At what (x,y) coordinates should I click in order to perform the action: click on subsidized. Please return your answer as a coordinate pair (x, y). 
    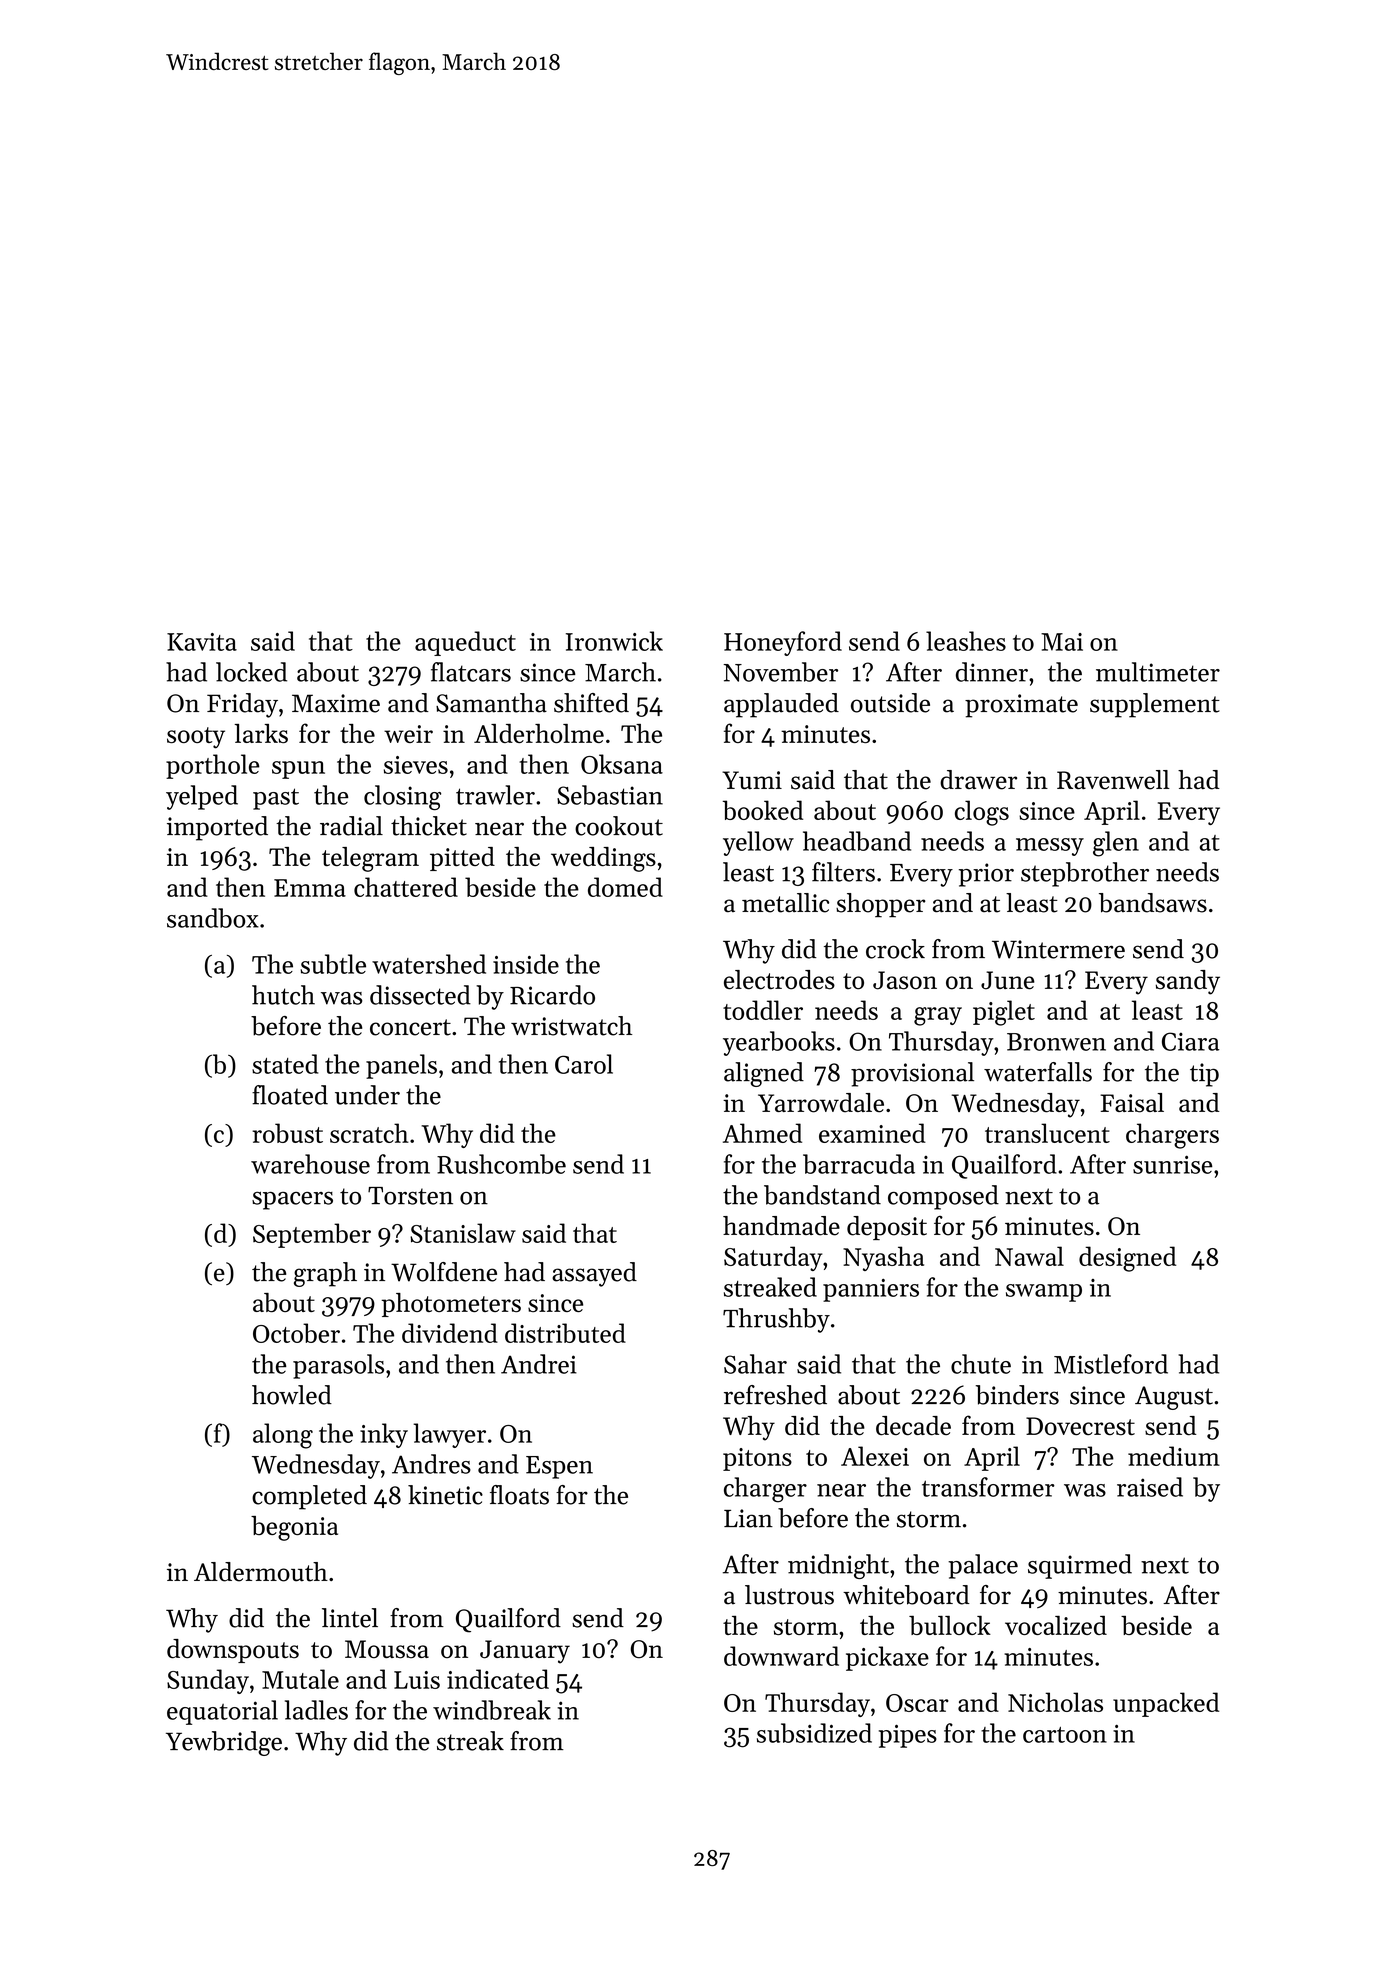
    Looking at the image, I should click on (814, 1733).
